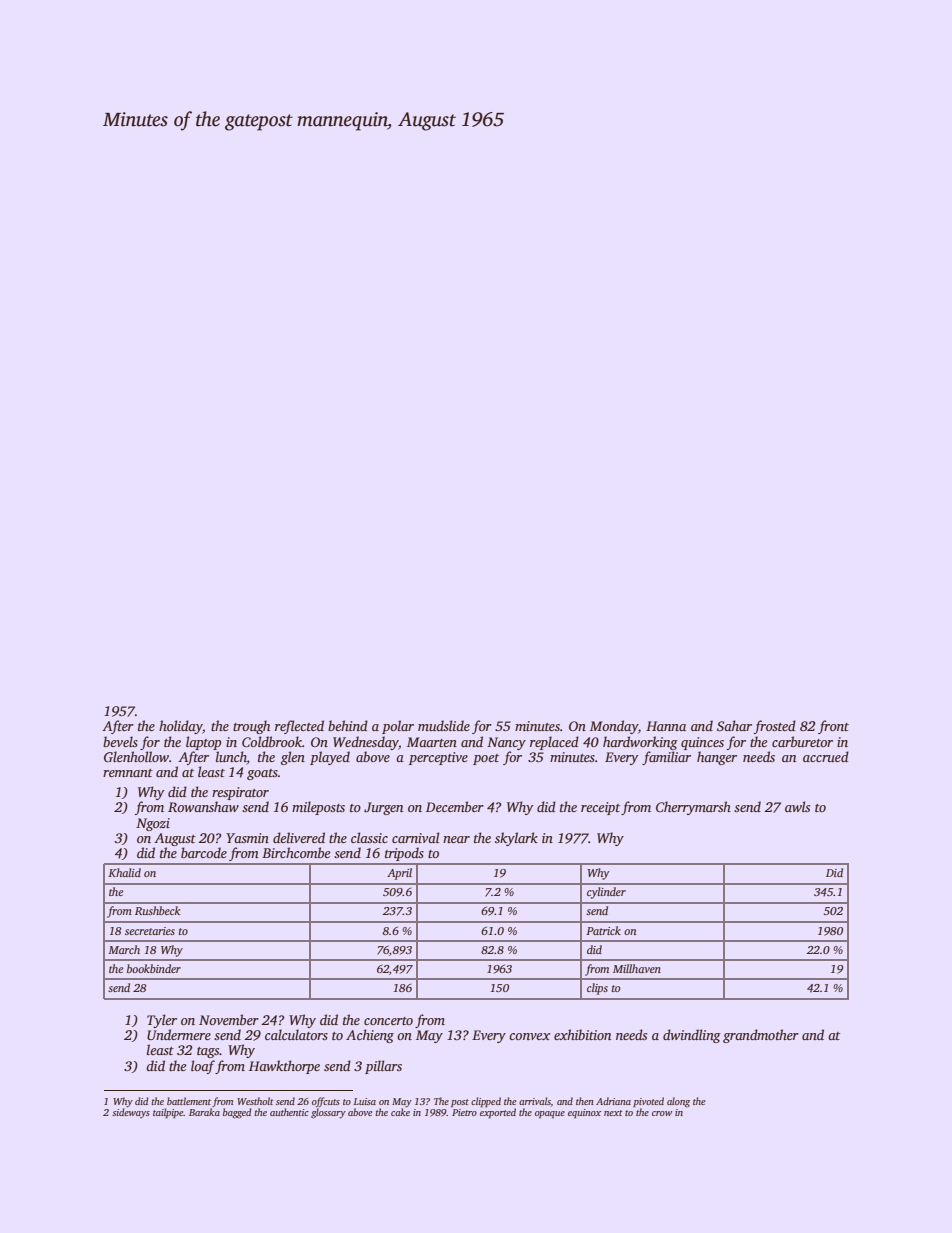  Describe the element at coordinates (383, 808) in the screenshot. I see `Jurgen` at that location.
